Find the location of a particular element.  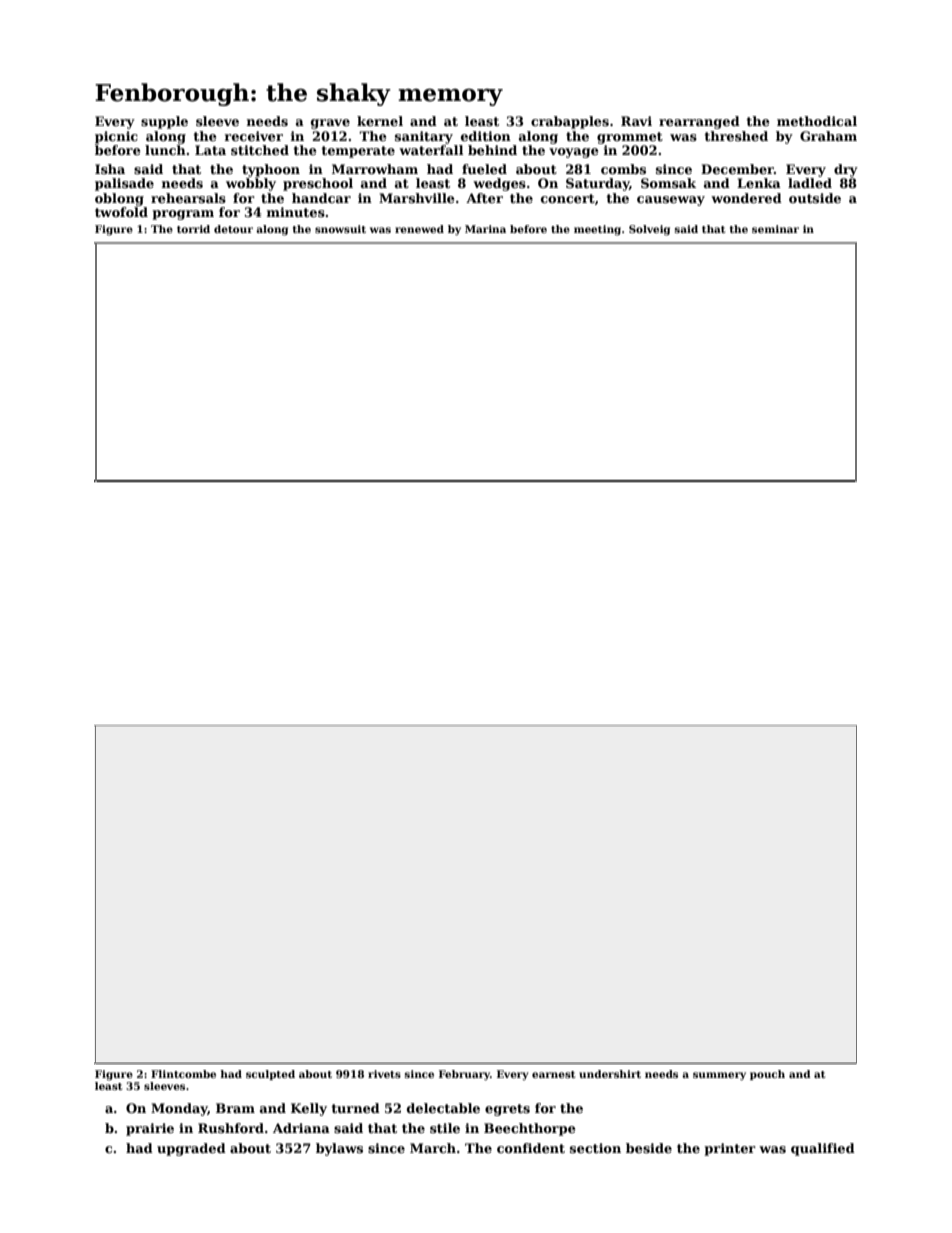

causeway is located at coordinates (671, 201).
